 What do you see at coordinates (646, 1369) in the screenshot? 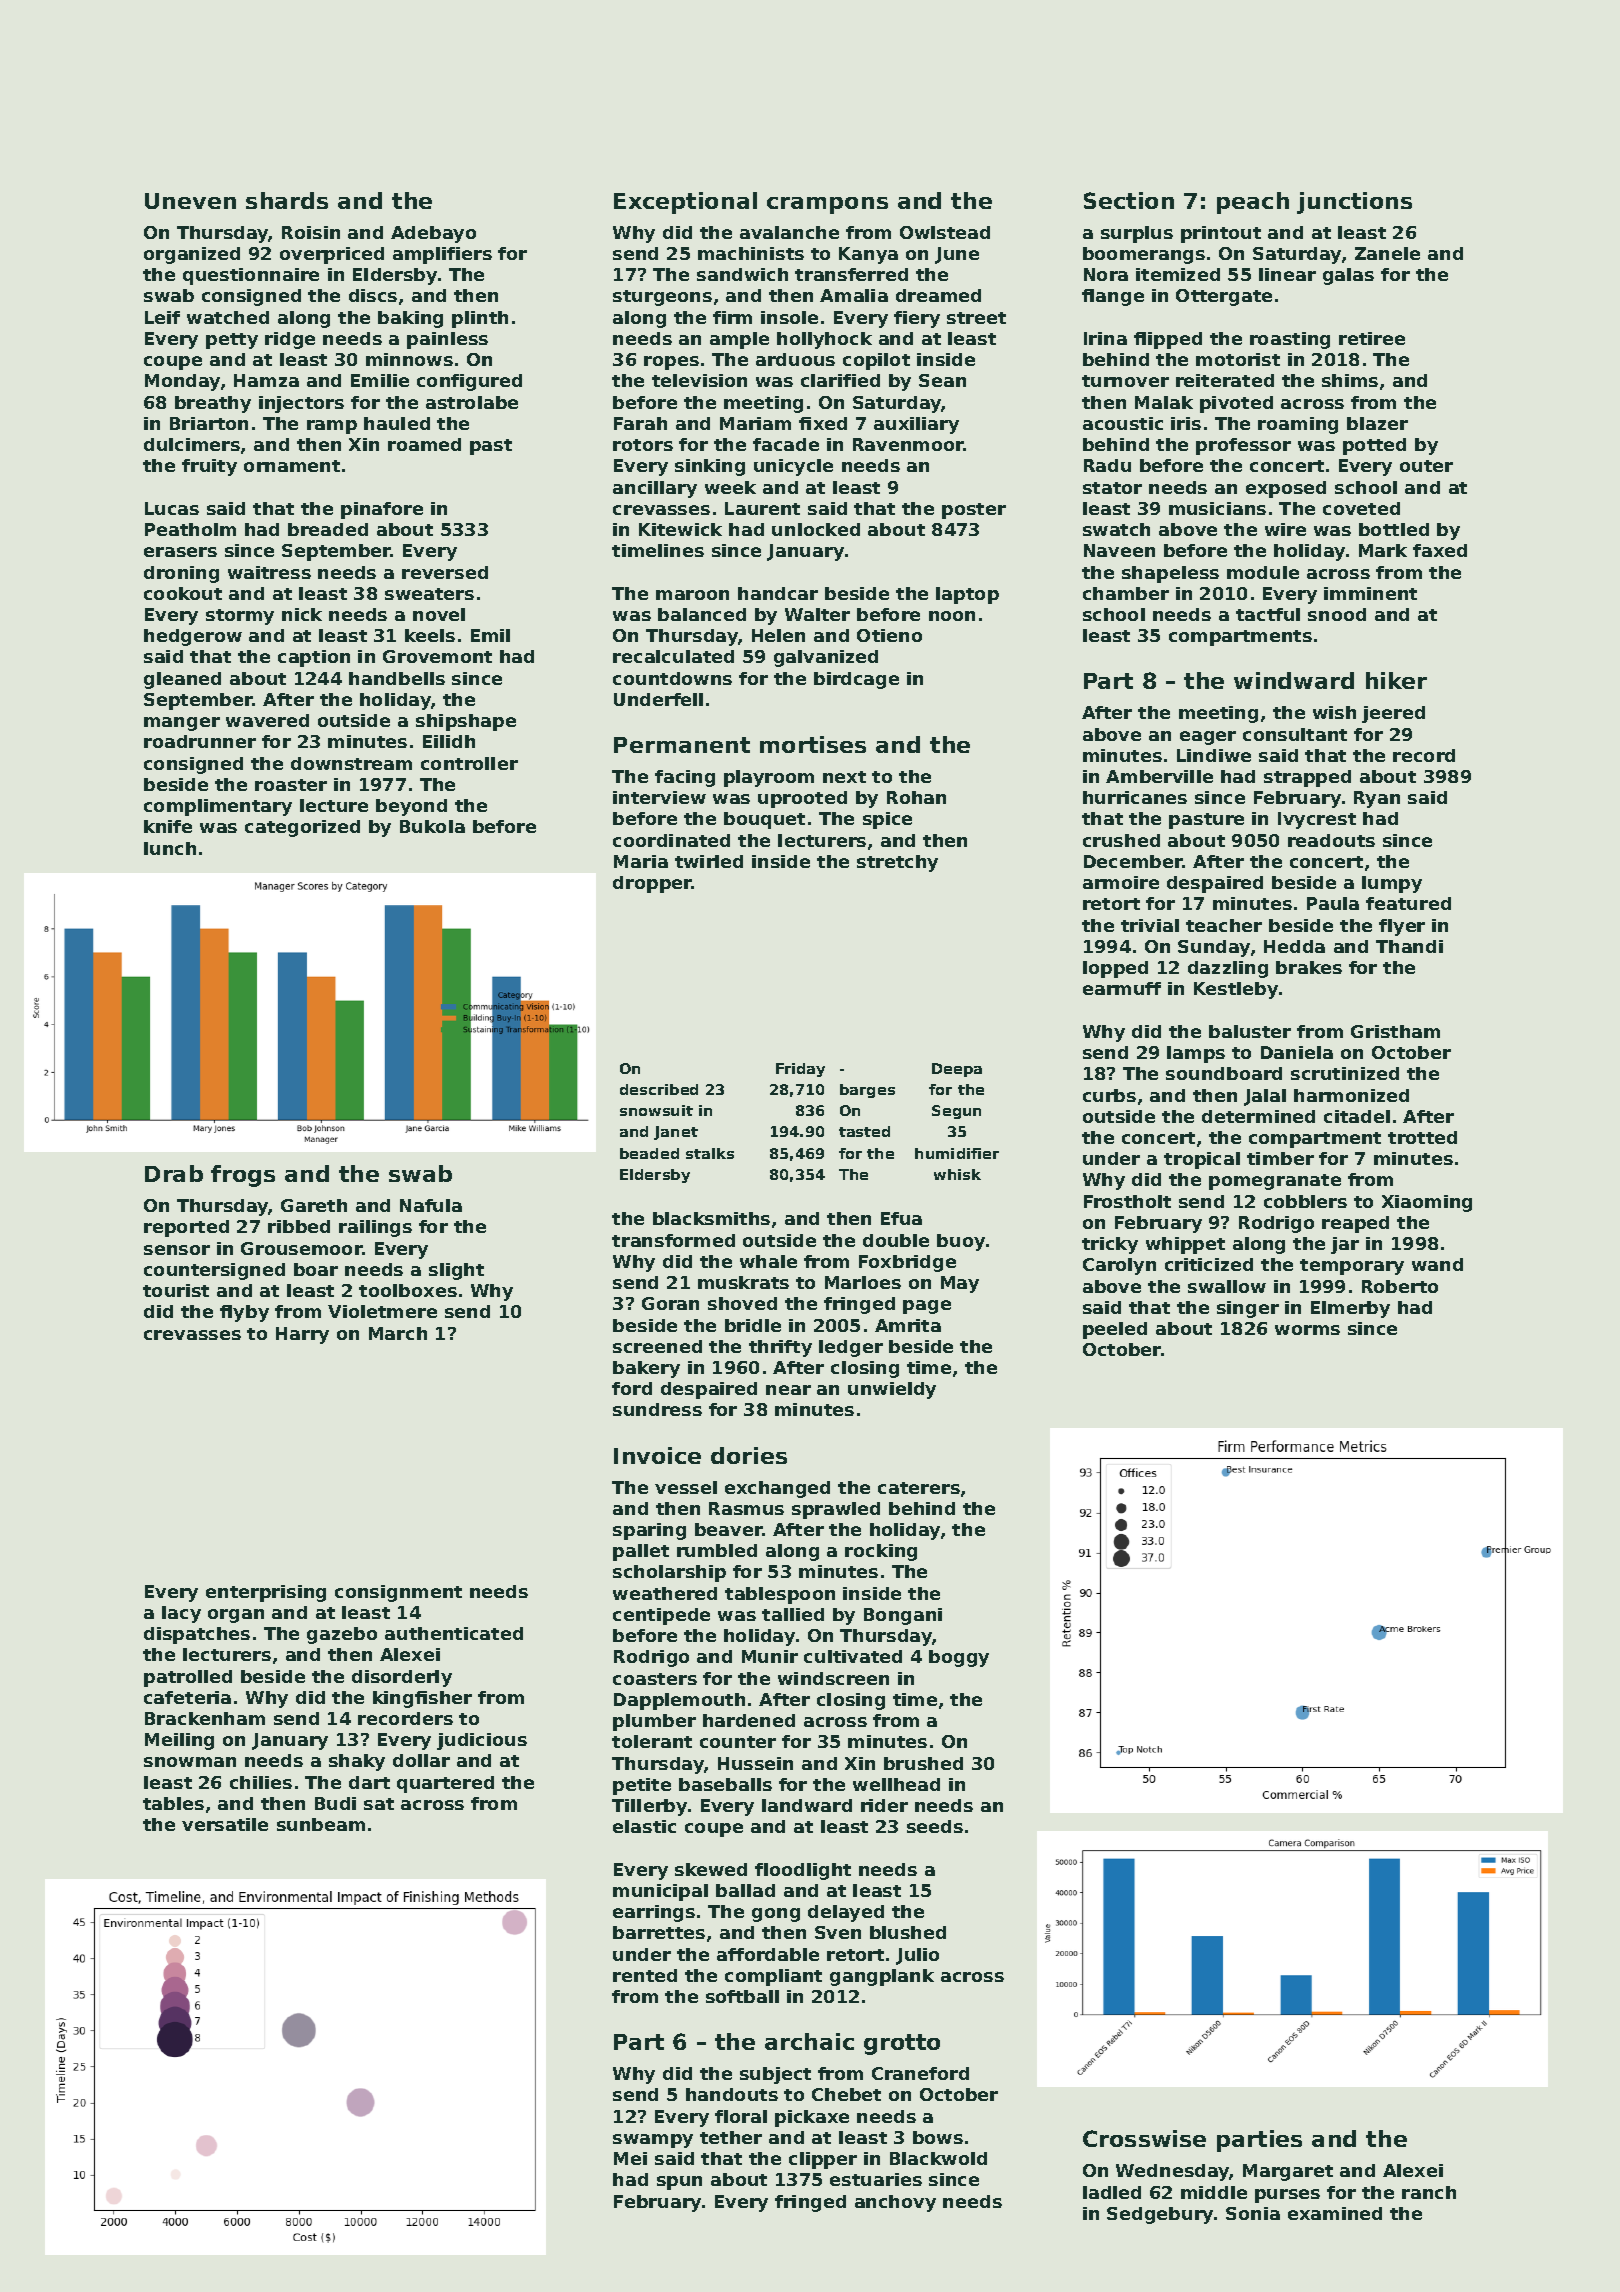
I see `bakery` at bounding box center [646, 1369].
